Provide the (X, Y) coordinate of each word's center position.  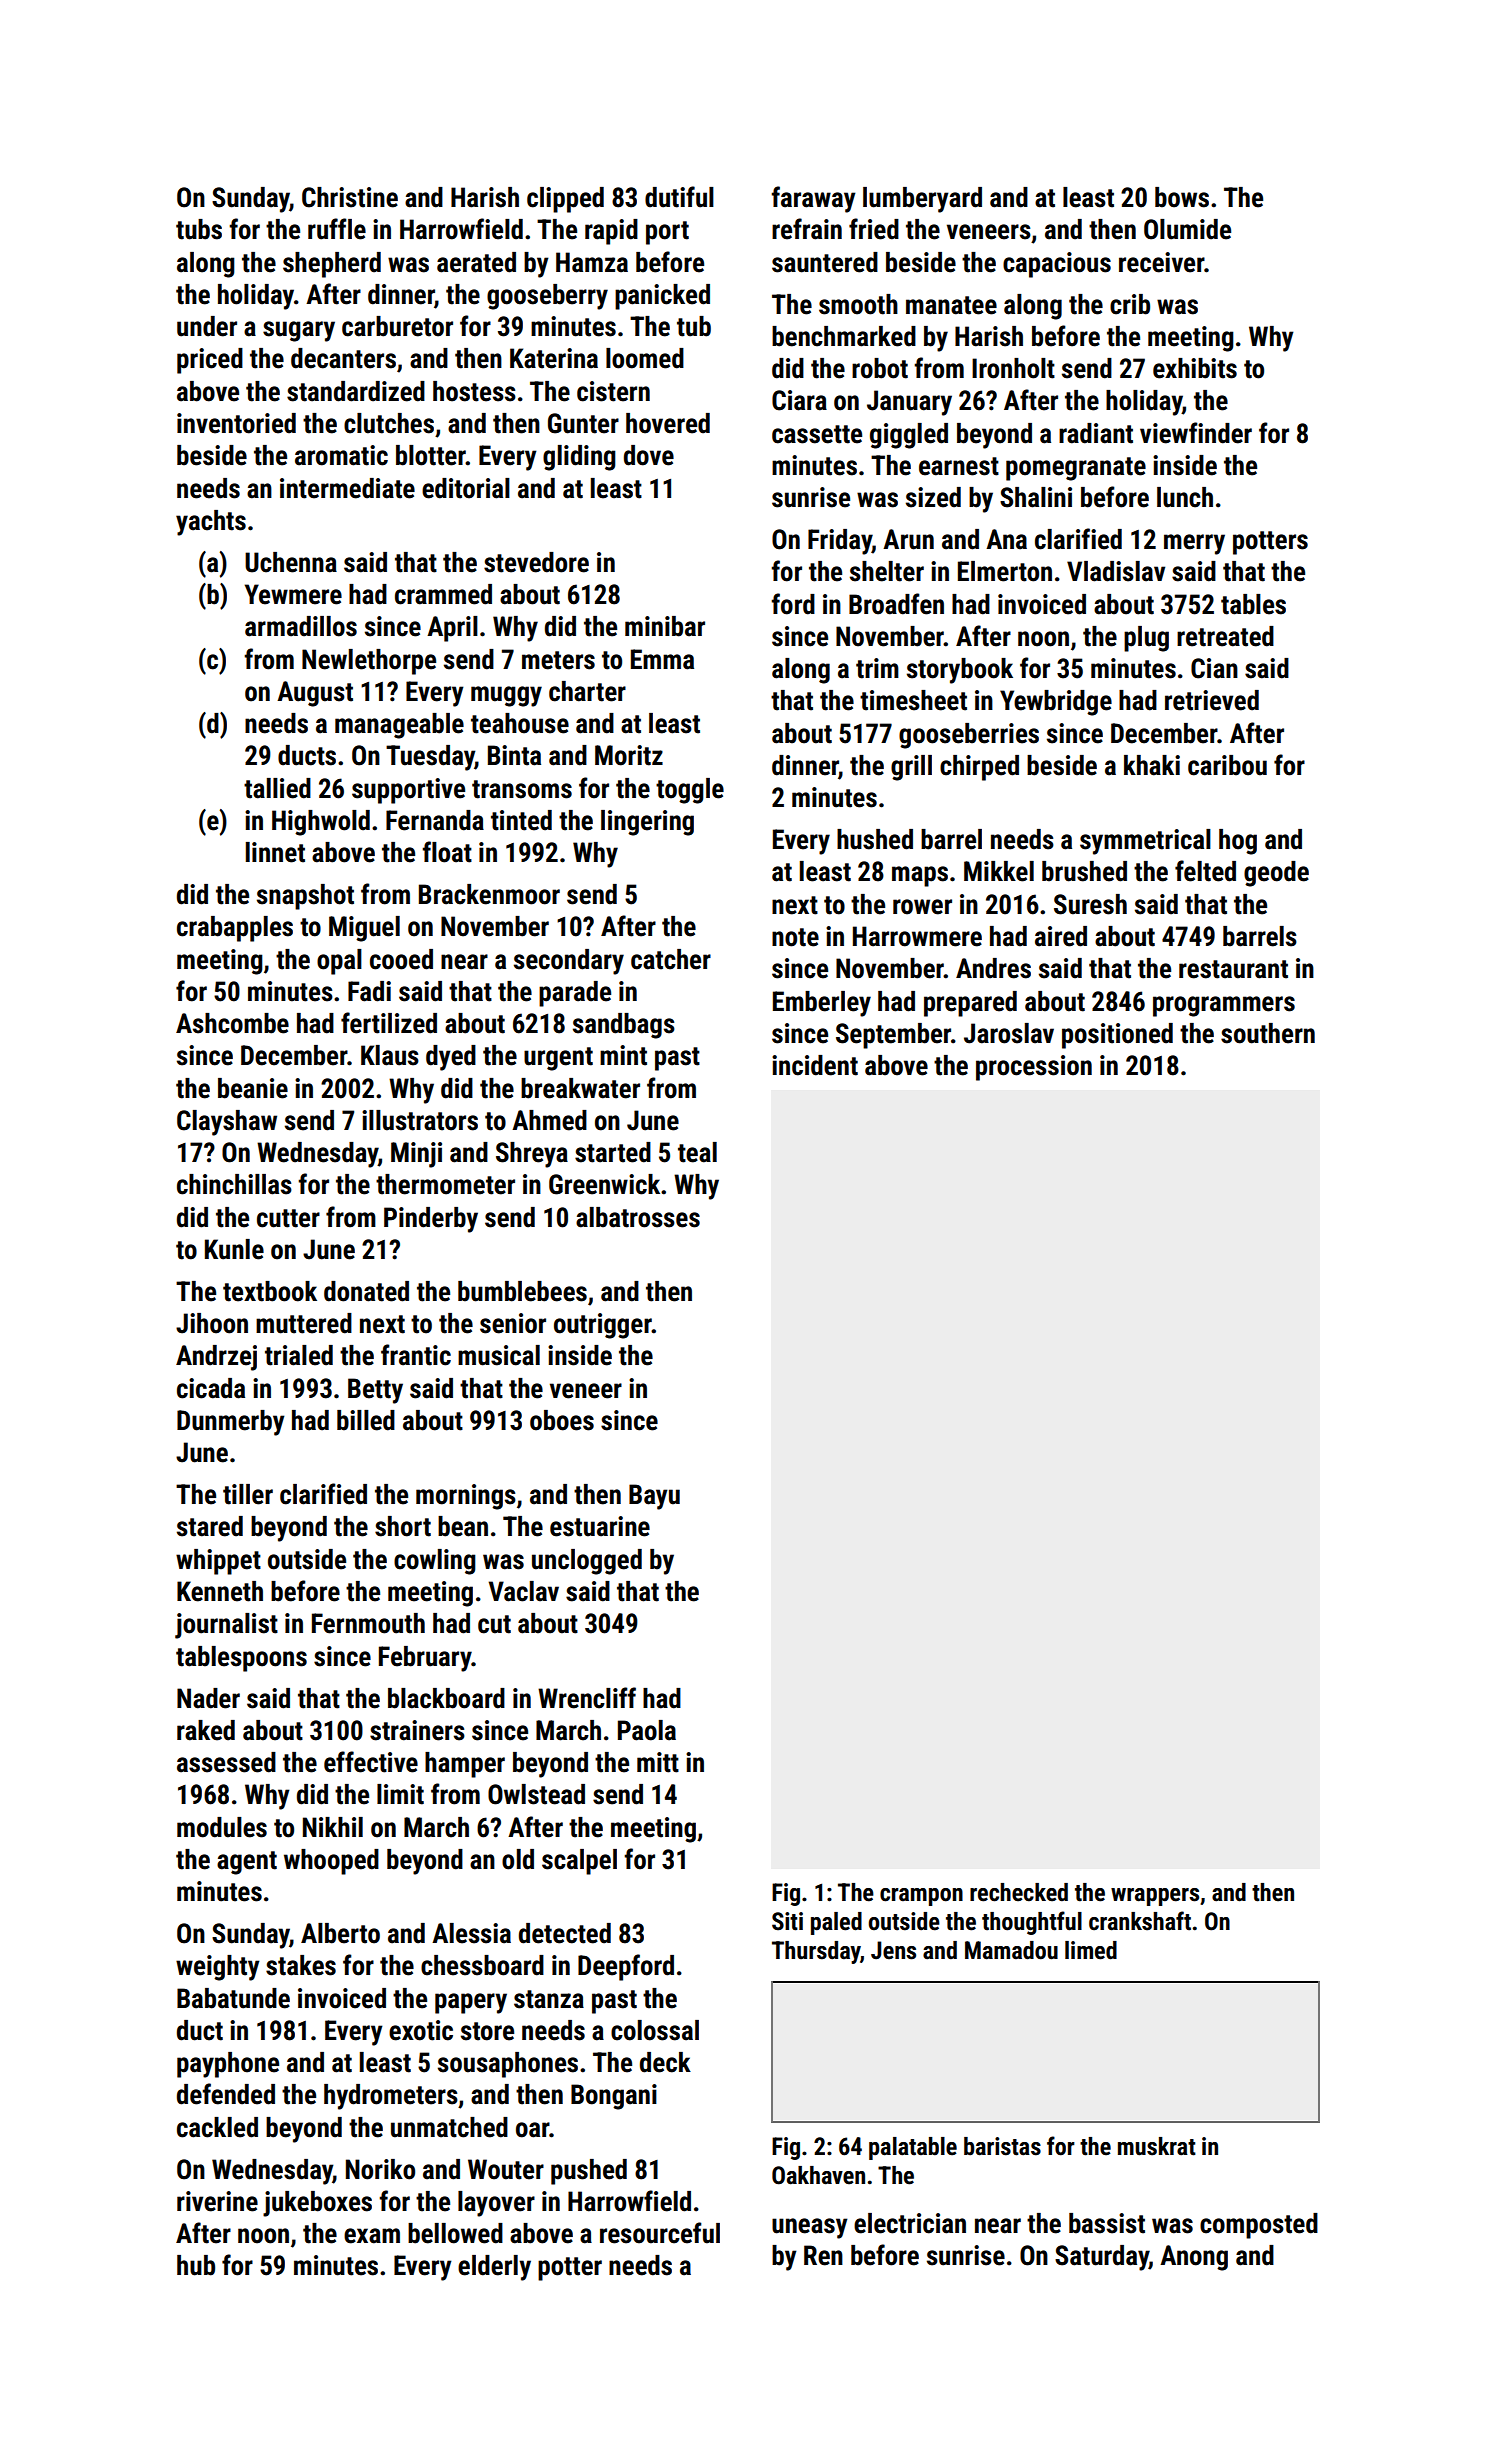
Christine (350, 197)
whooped (331, 1862)
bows (1182, 197)
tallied (277, 788)
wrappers (1155, 1897)
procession (1034, 1068)
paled (836, 1923)
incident (815, 1065)
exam (372, 2236)
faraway (813, 199)
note (795, 937)
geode (1276, 874)
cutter (288, 1218)
